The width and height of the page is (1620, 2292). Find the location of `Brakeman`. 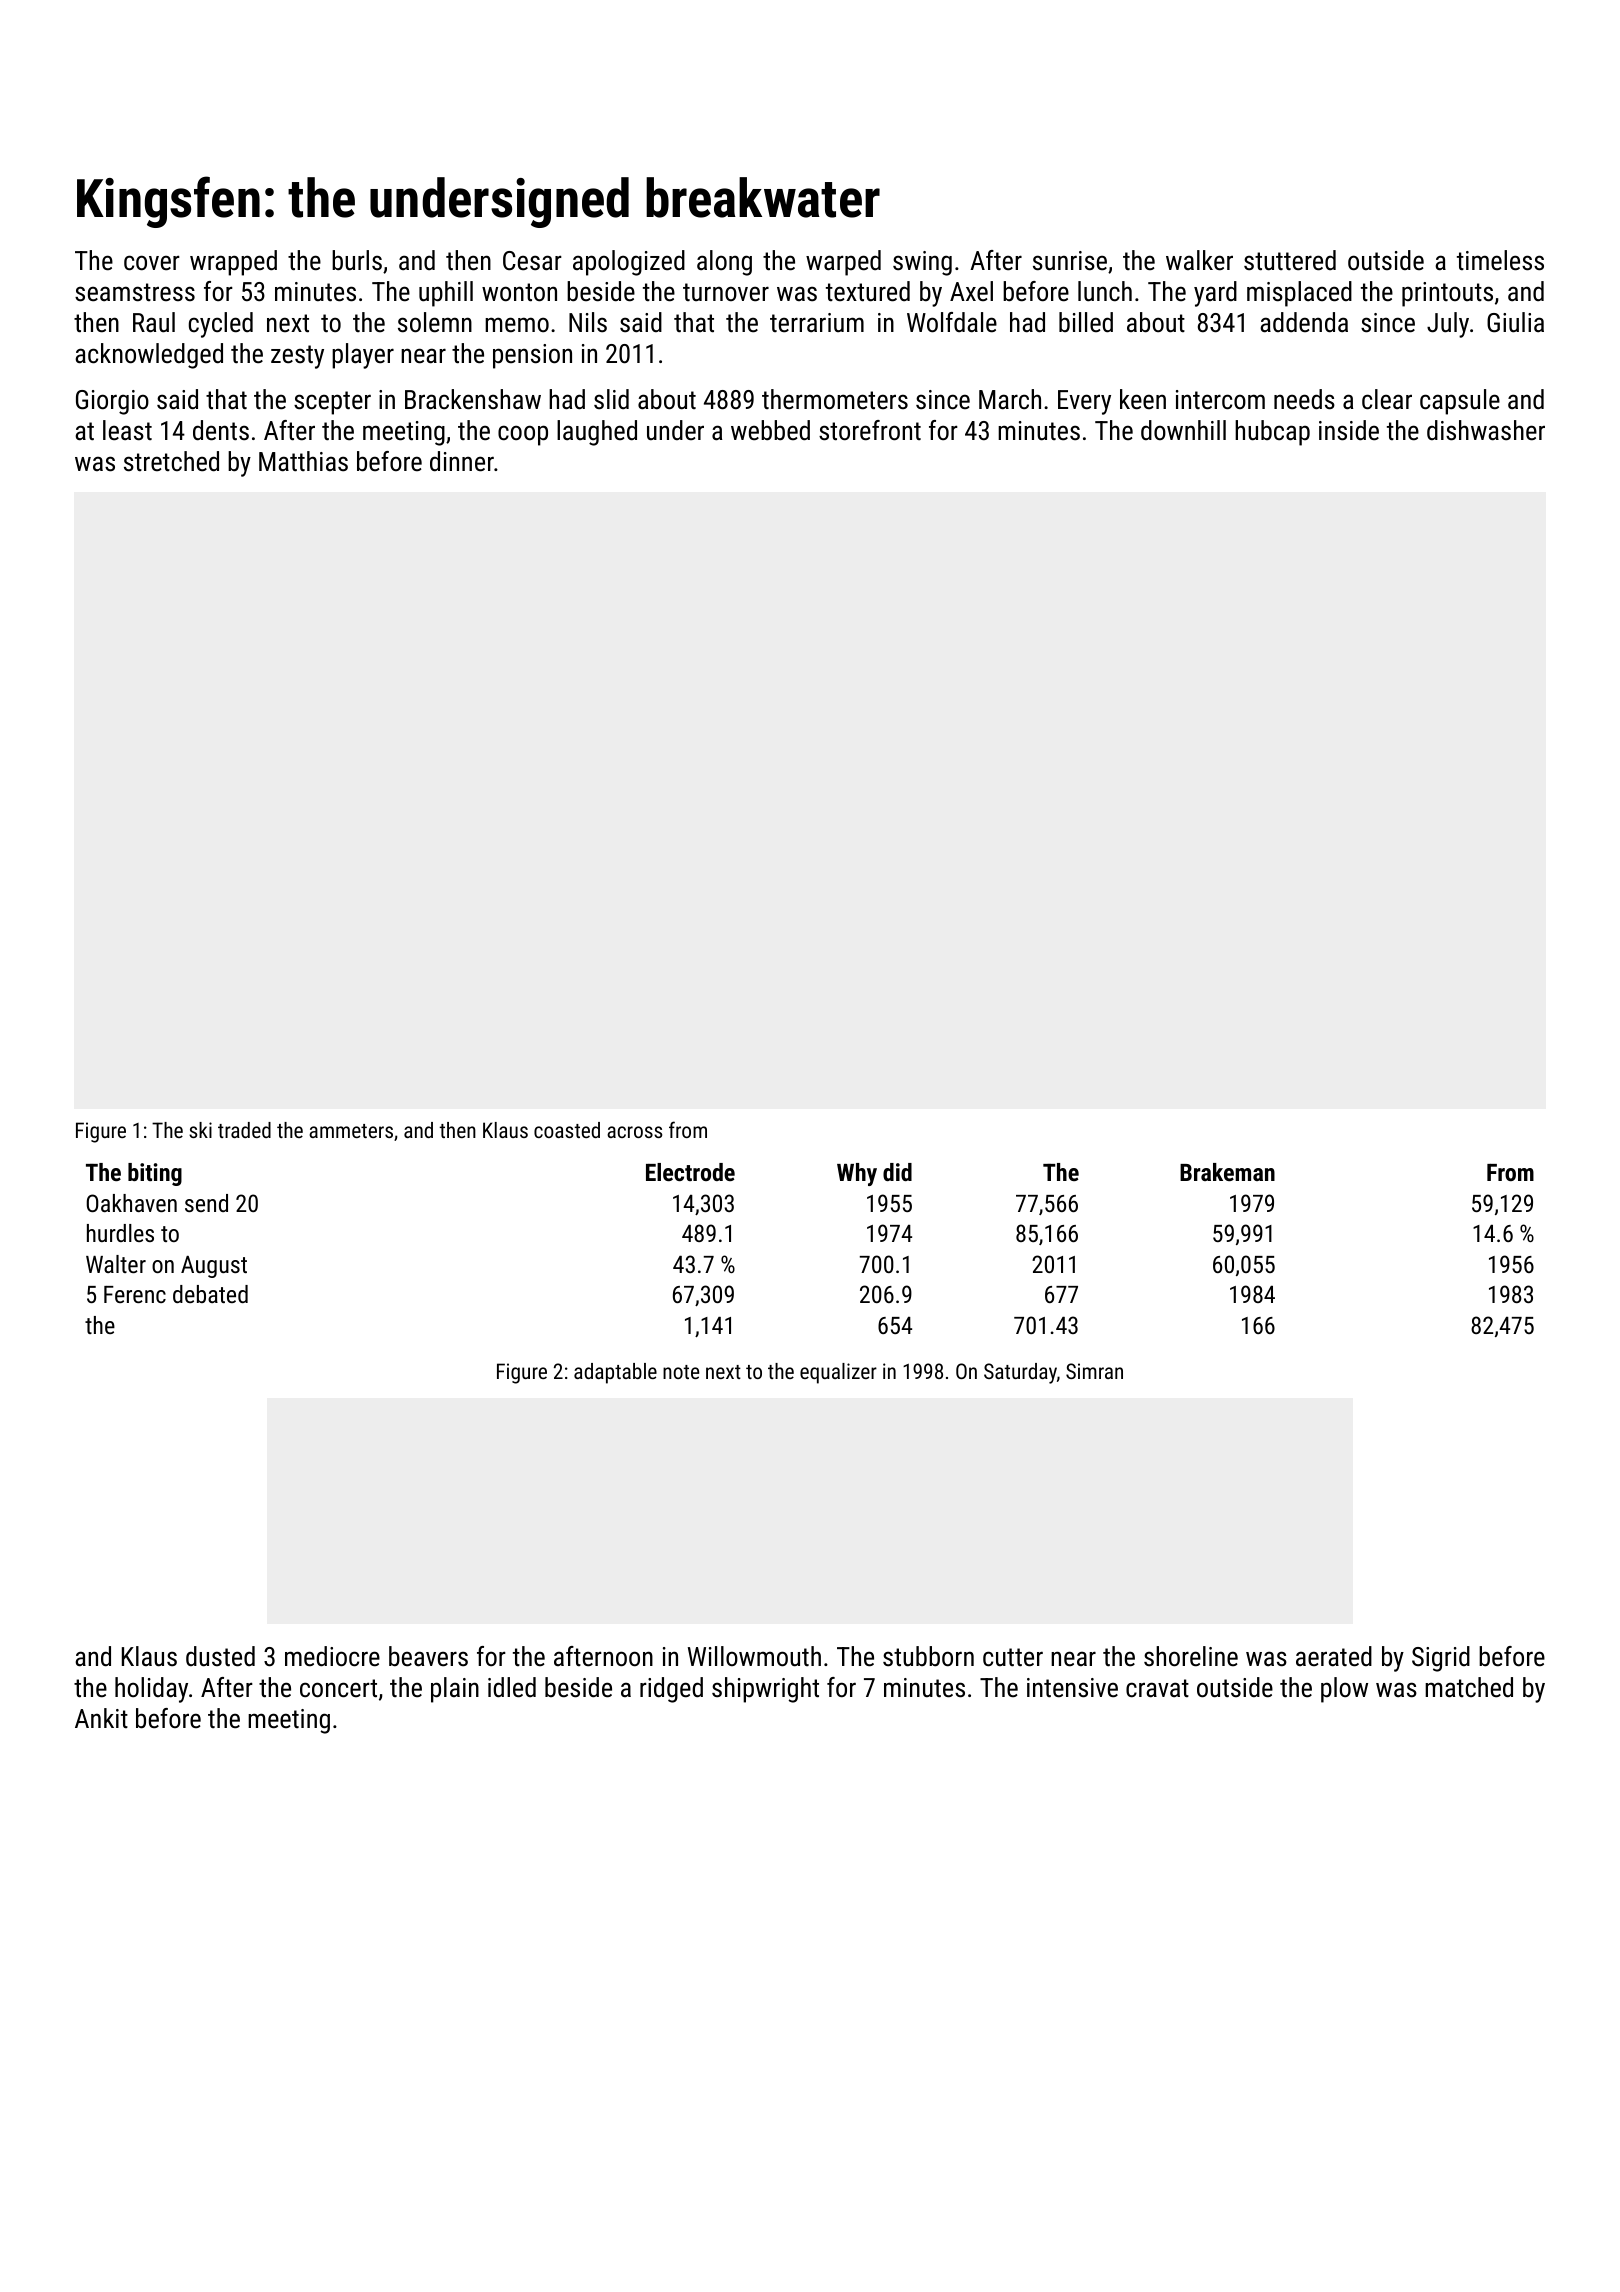

Brakeman is located at coordinates (1227, 1172).
